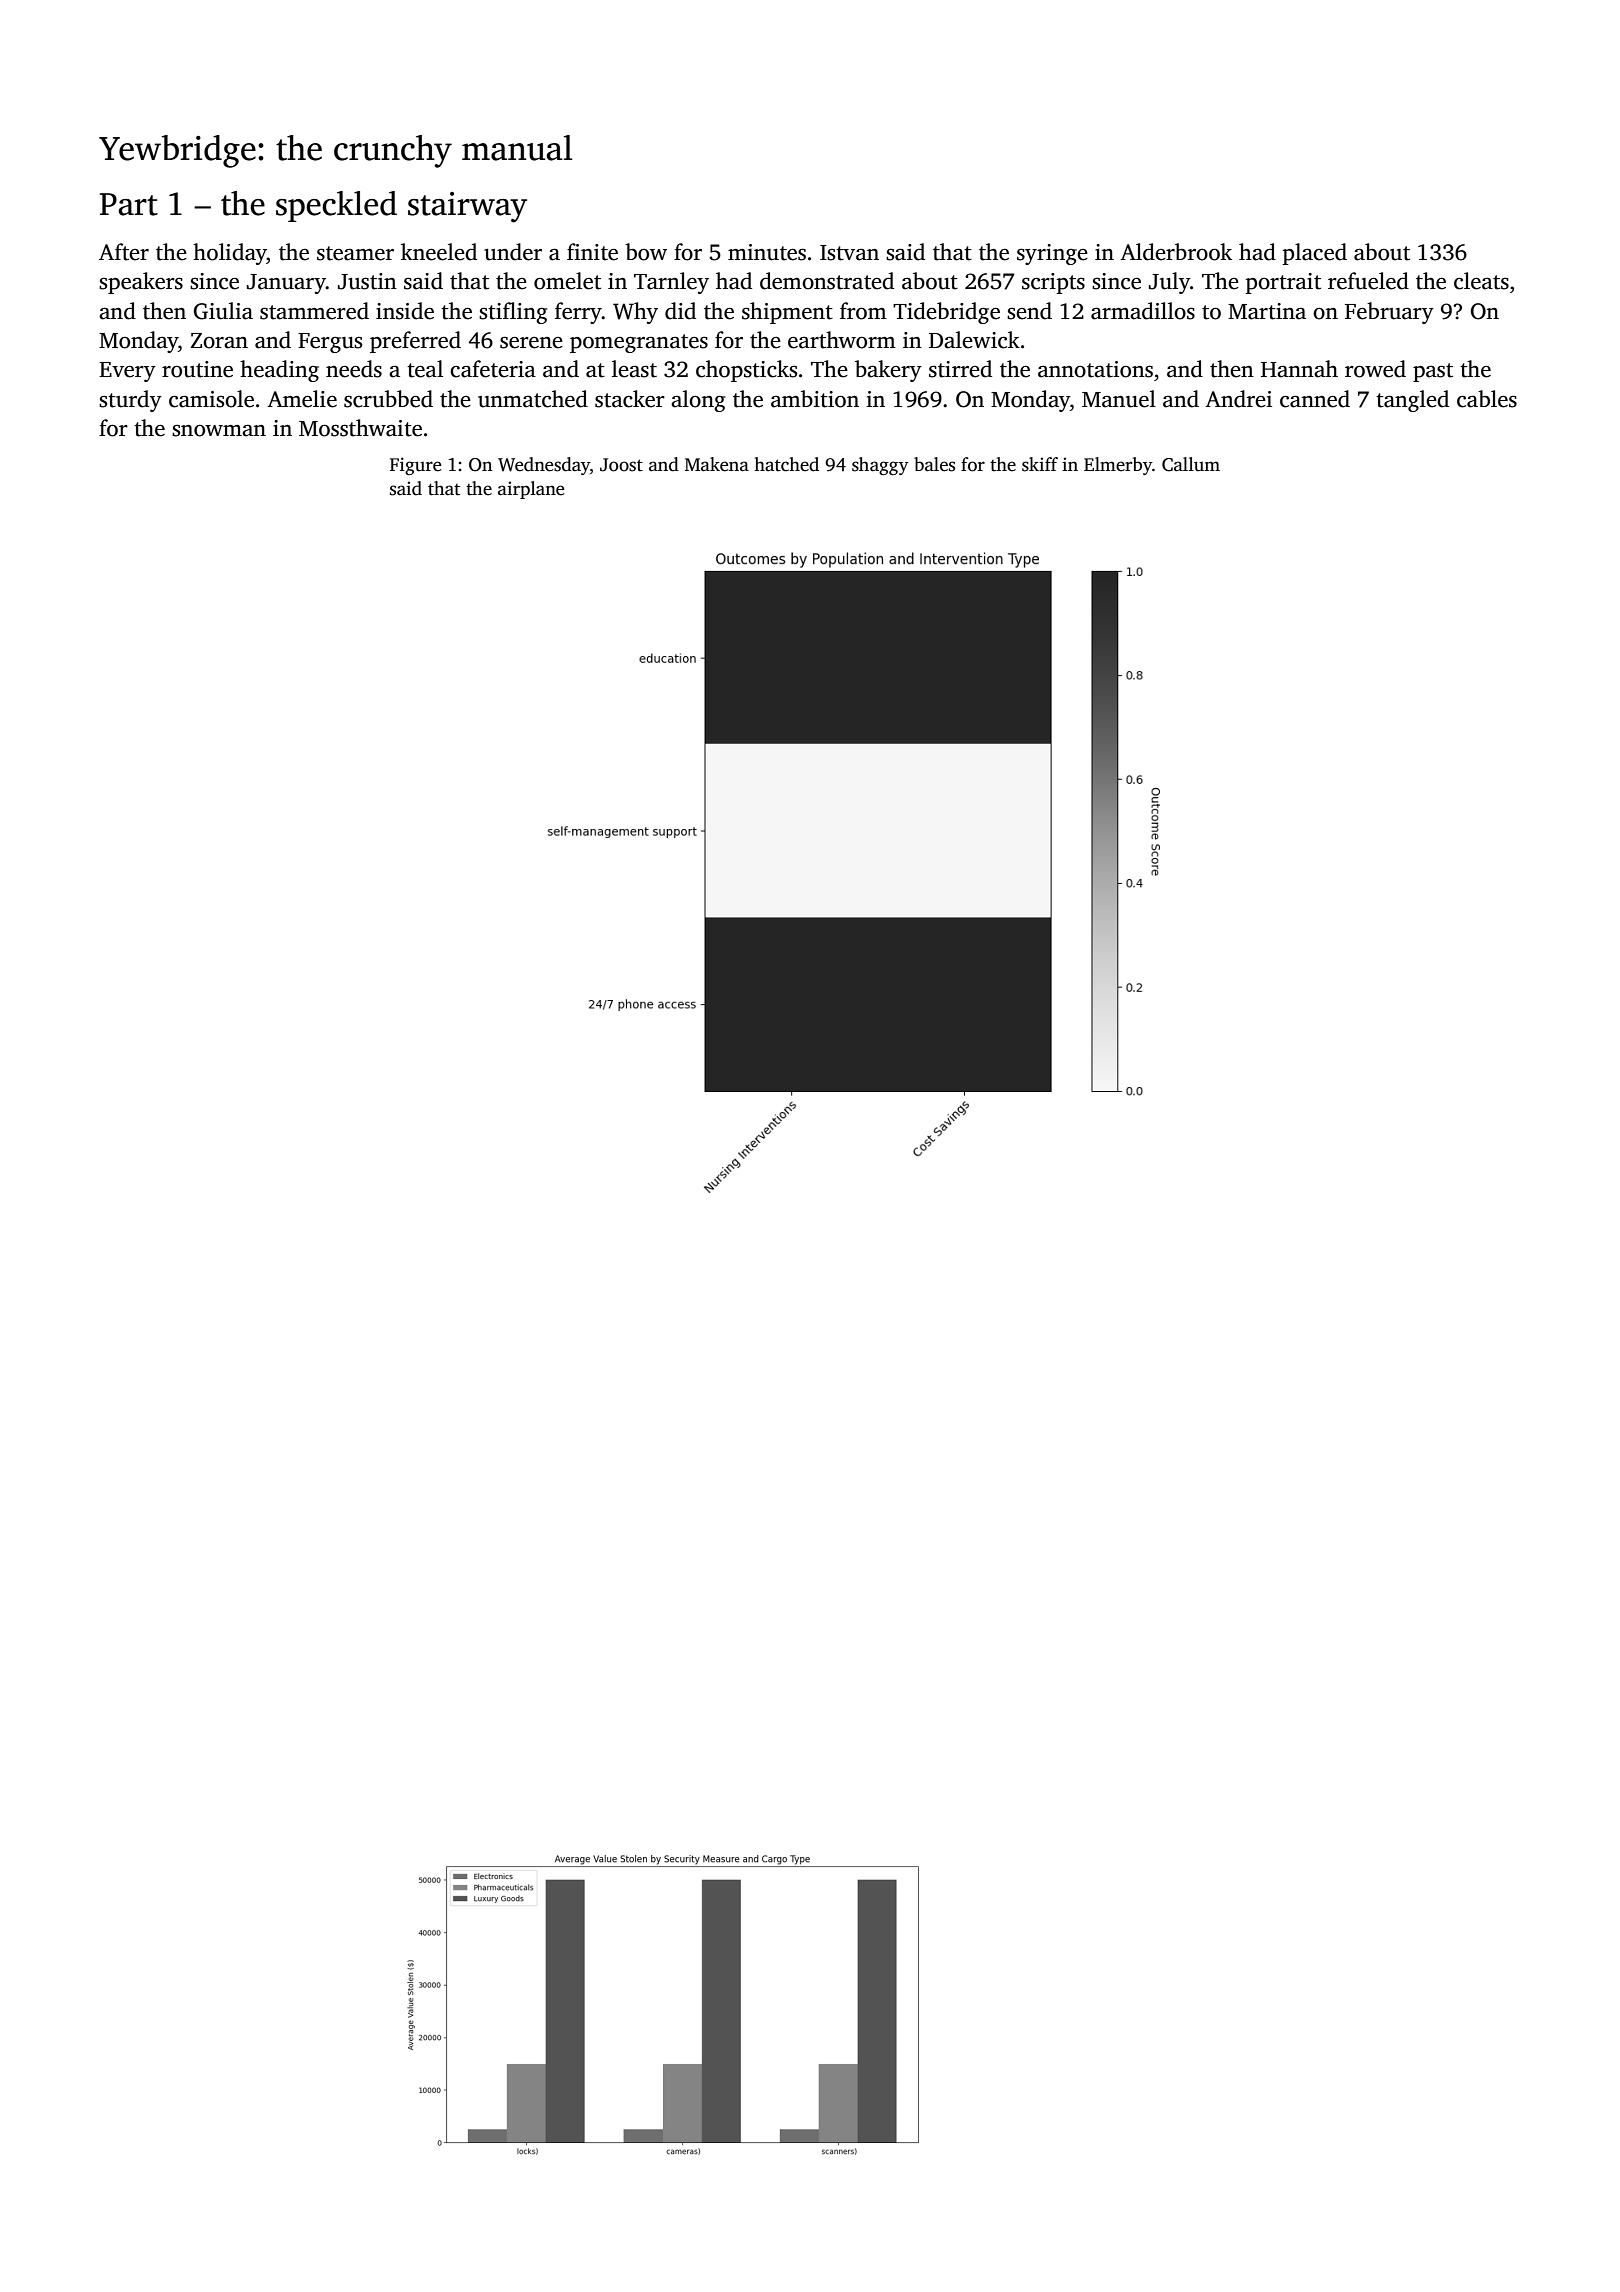  What do you see at coordinates (646, 252) in the screenshot?
I see `bow` at bounding box center [646, 252].
